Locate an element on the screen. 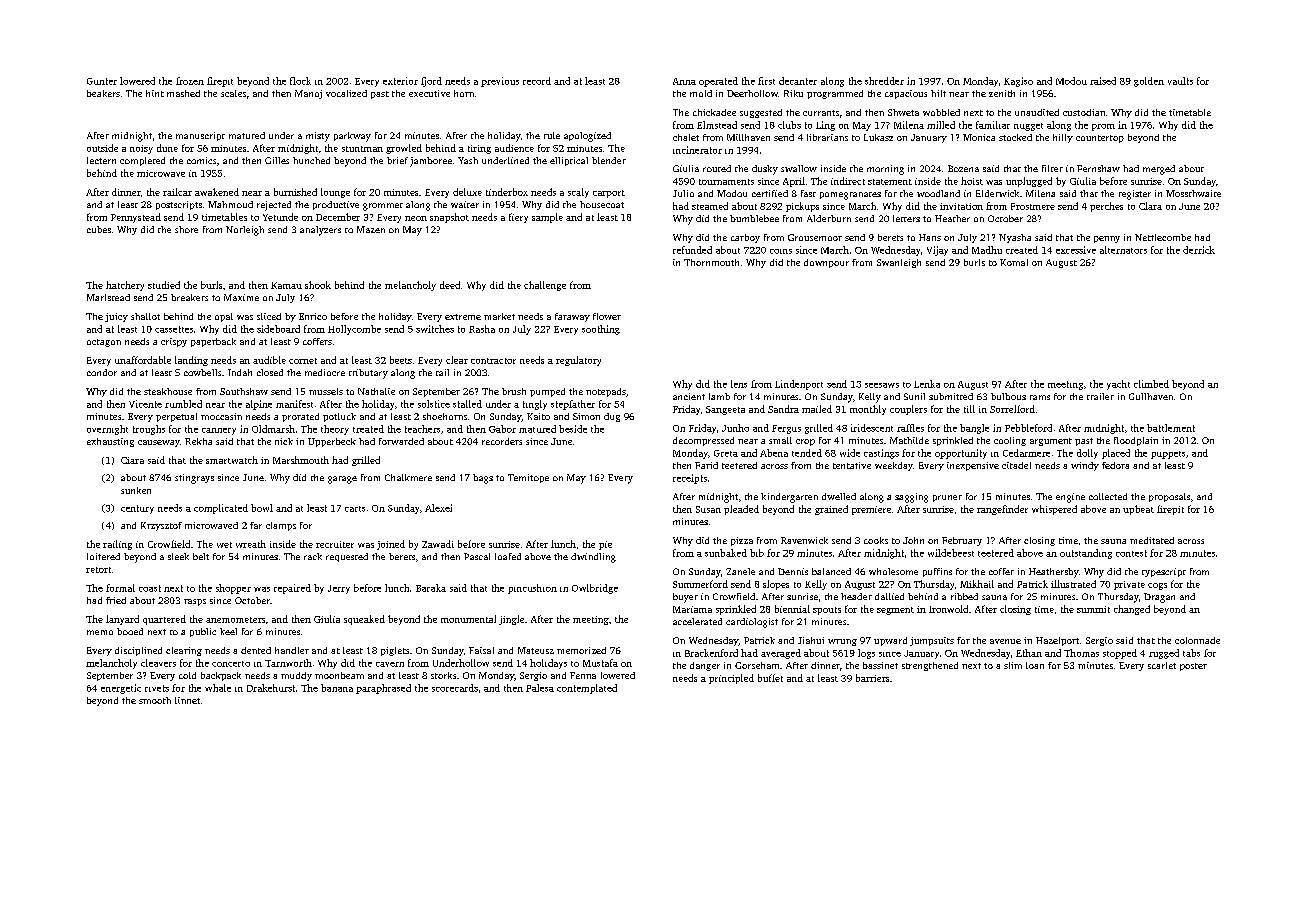  paraphrased is located at coordinates (383, 689).
